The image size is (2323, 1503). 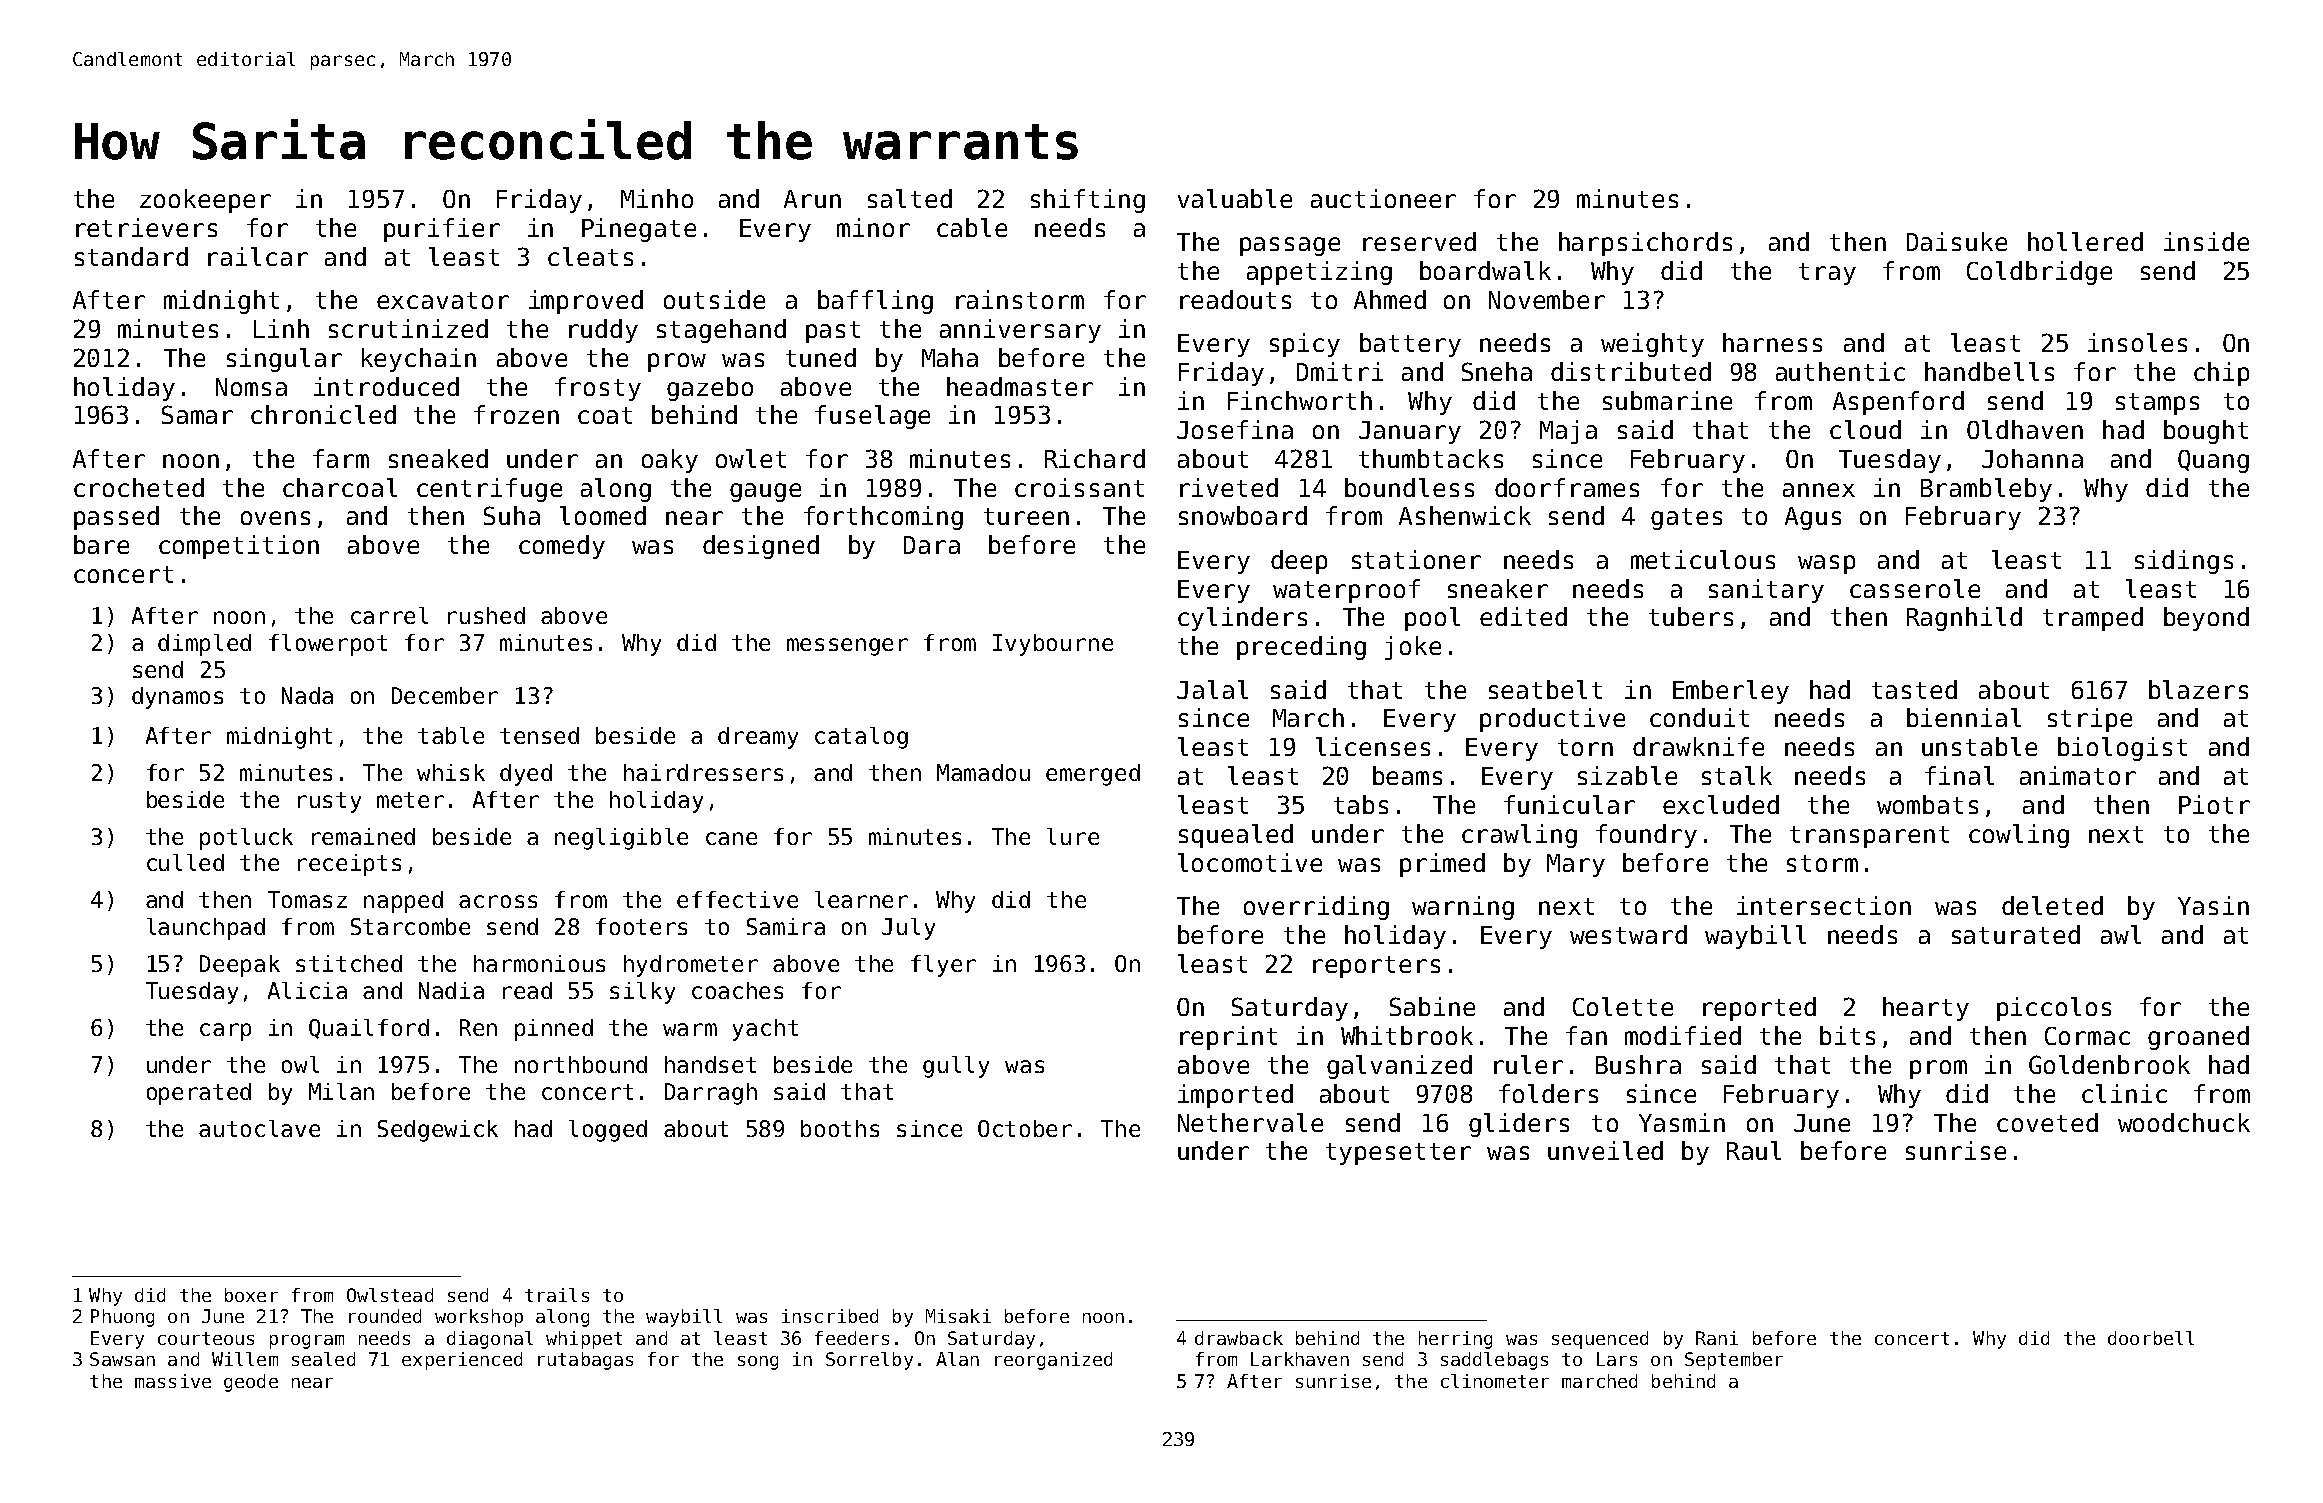 I want to click on carp, so click(x=225, y=1032).
